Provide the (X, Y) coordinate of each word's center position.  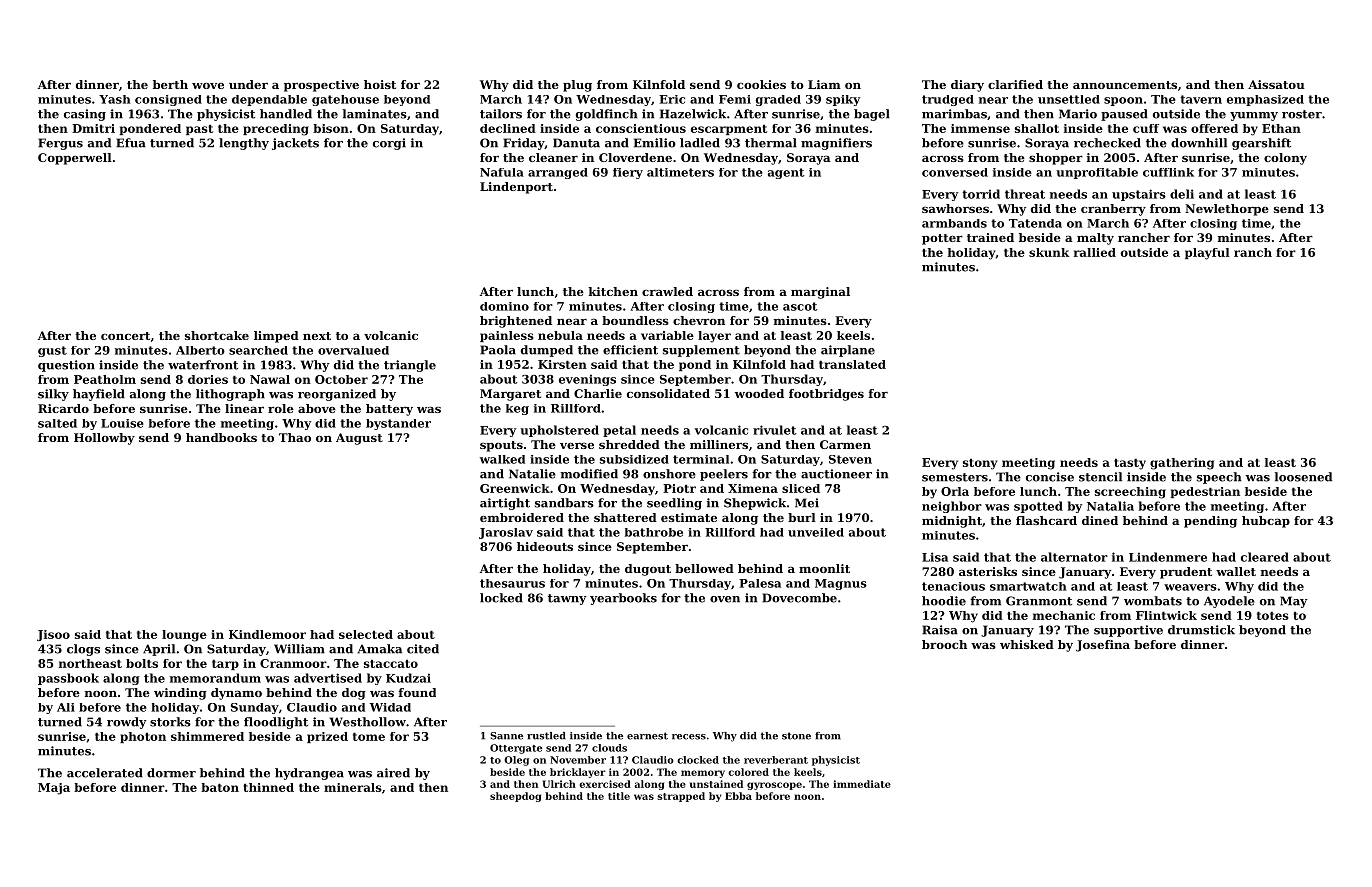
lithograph (230, 395)
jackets (295, 144)
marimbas (954, 114)
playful (1207, 254)
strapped (681, 797)
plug (577, 86)
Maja (54, 789)
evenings (587, 380)
